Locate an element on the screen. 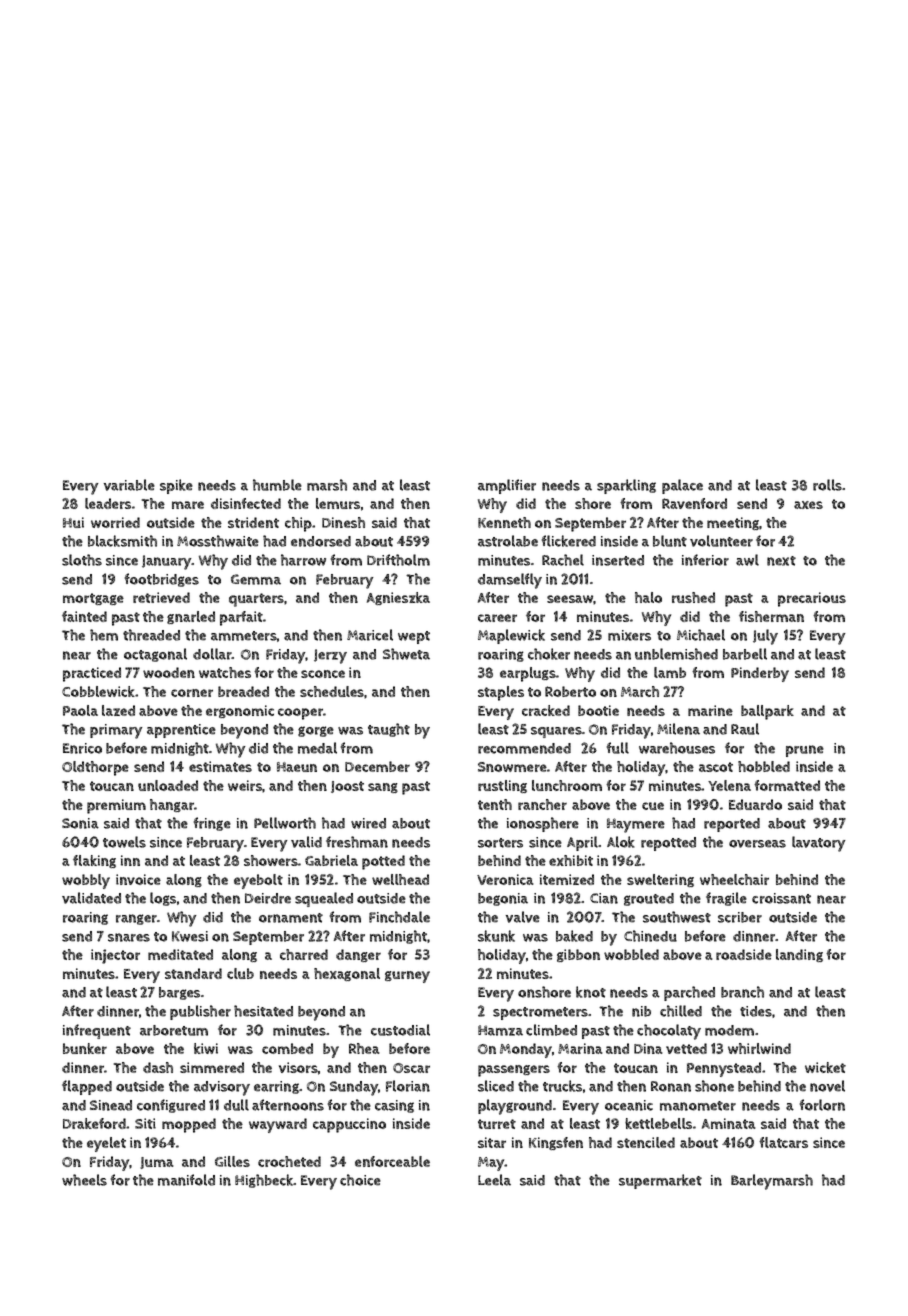 This screenshot has width=908, height=1316. Dinesh is located at coordinates (343, 522).
